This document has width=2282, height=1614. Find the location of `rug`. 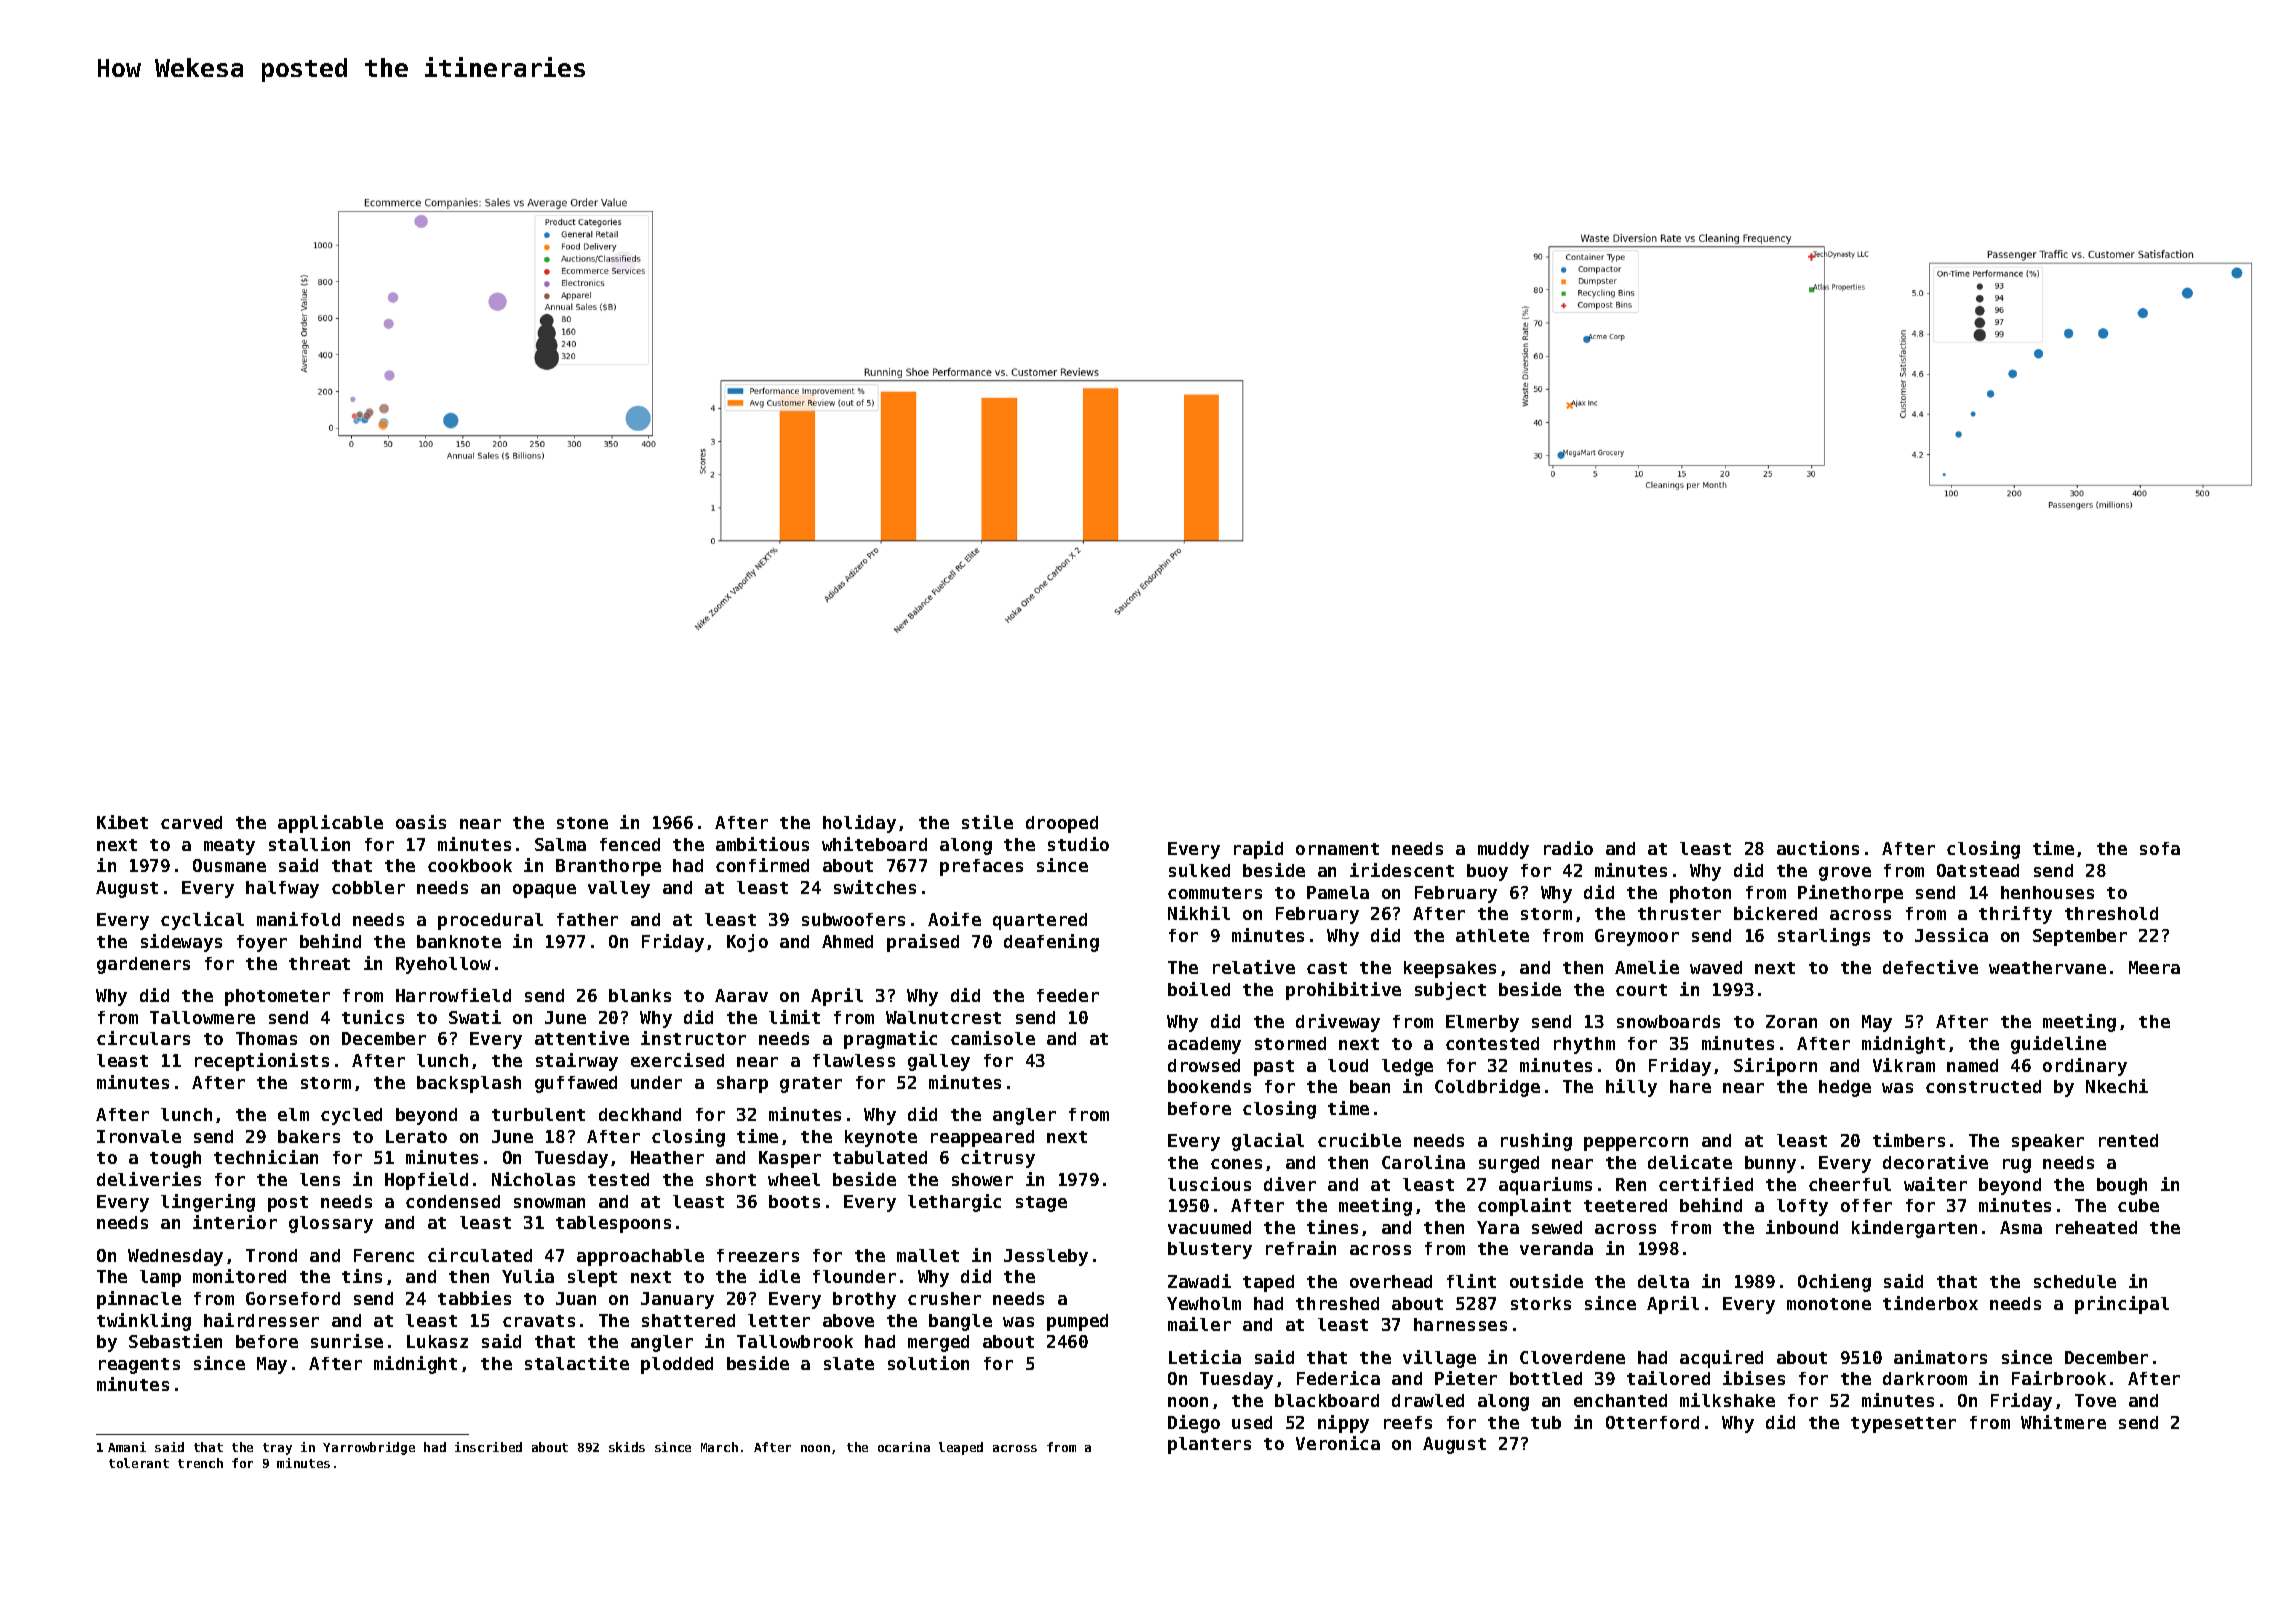

rug is located at coordinates (2017, 1166).
